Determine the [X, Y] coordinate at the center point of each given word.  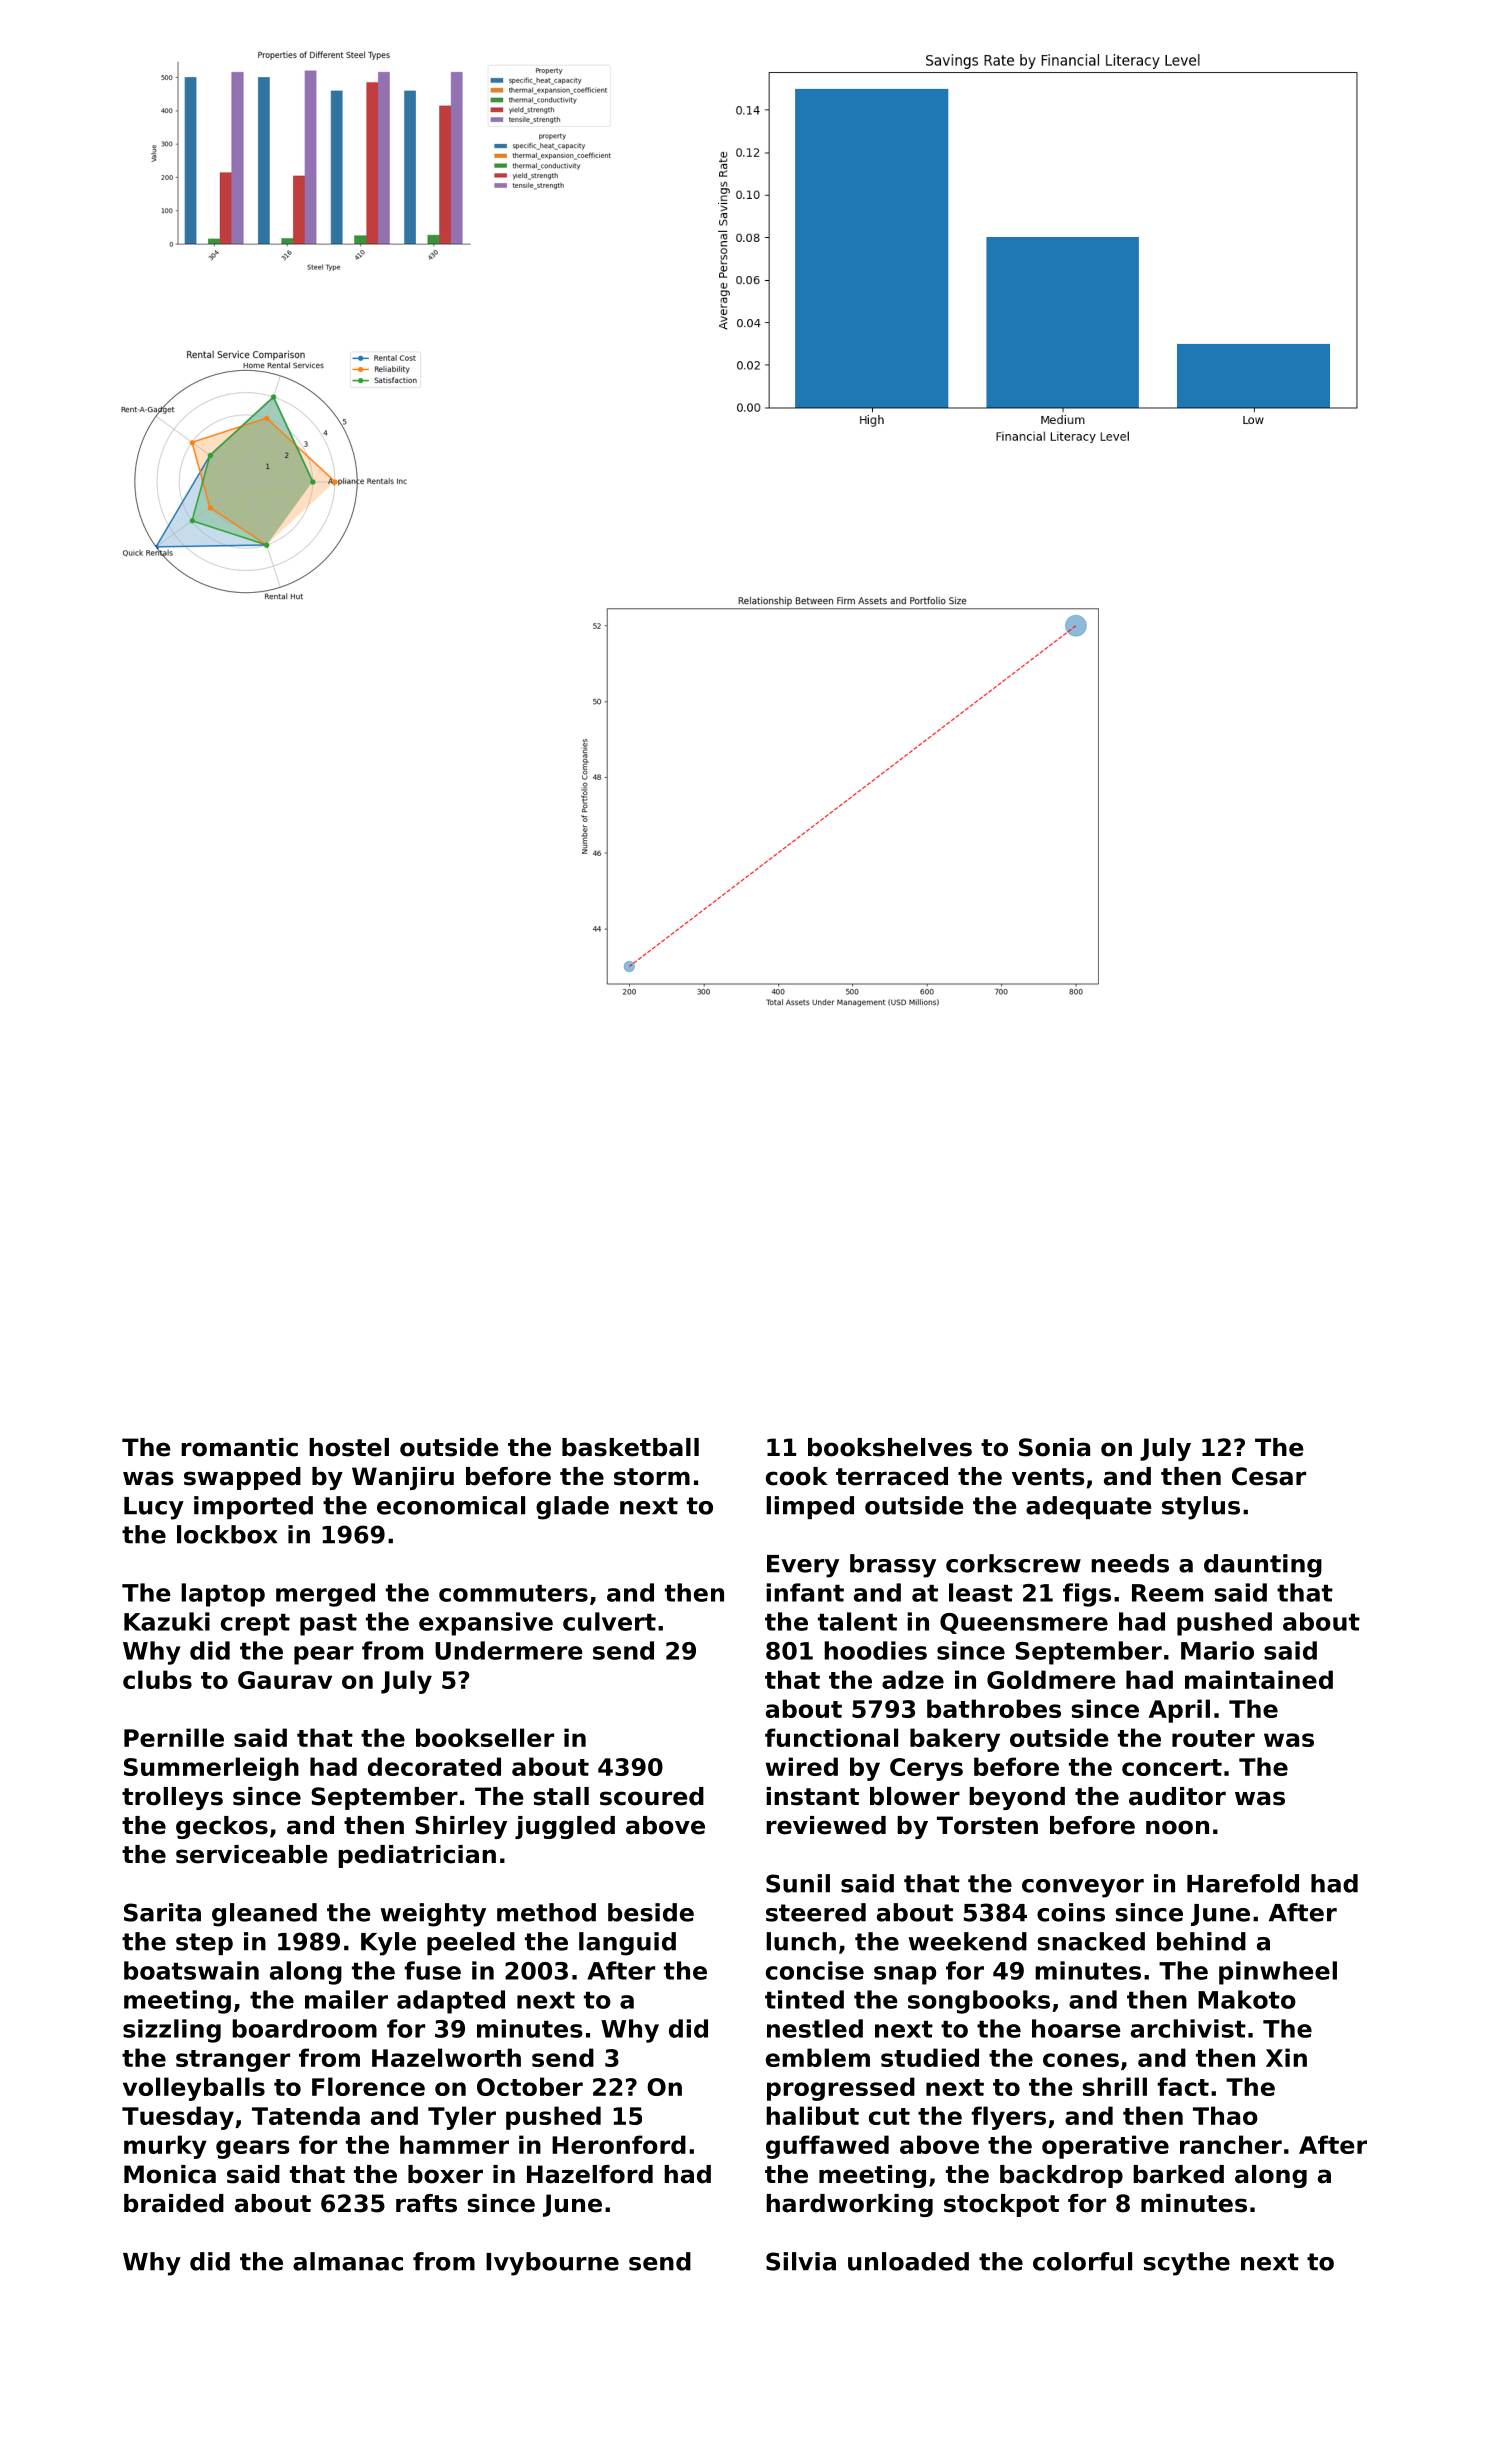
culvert [609, 1621]
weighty [433, 1915]
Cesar [1269, 1476]
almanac [348, 2261]
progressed [841, 2089]
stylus [1201, 1508]
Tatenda [306, 2115]
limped [810, 1507]
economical [451, 1505]
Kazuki [167, 1621]
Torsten [987, 1825]
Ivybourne [552, 2264]
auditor [1177, 1796]
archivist [1188, 2028]
